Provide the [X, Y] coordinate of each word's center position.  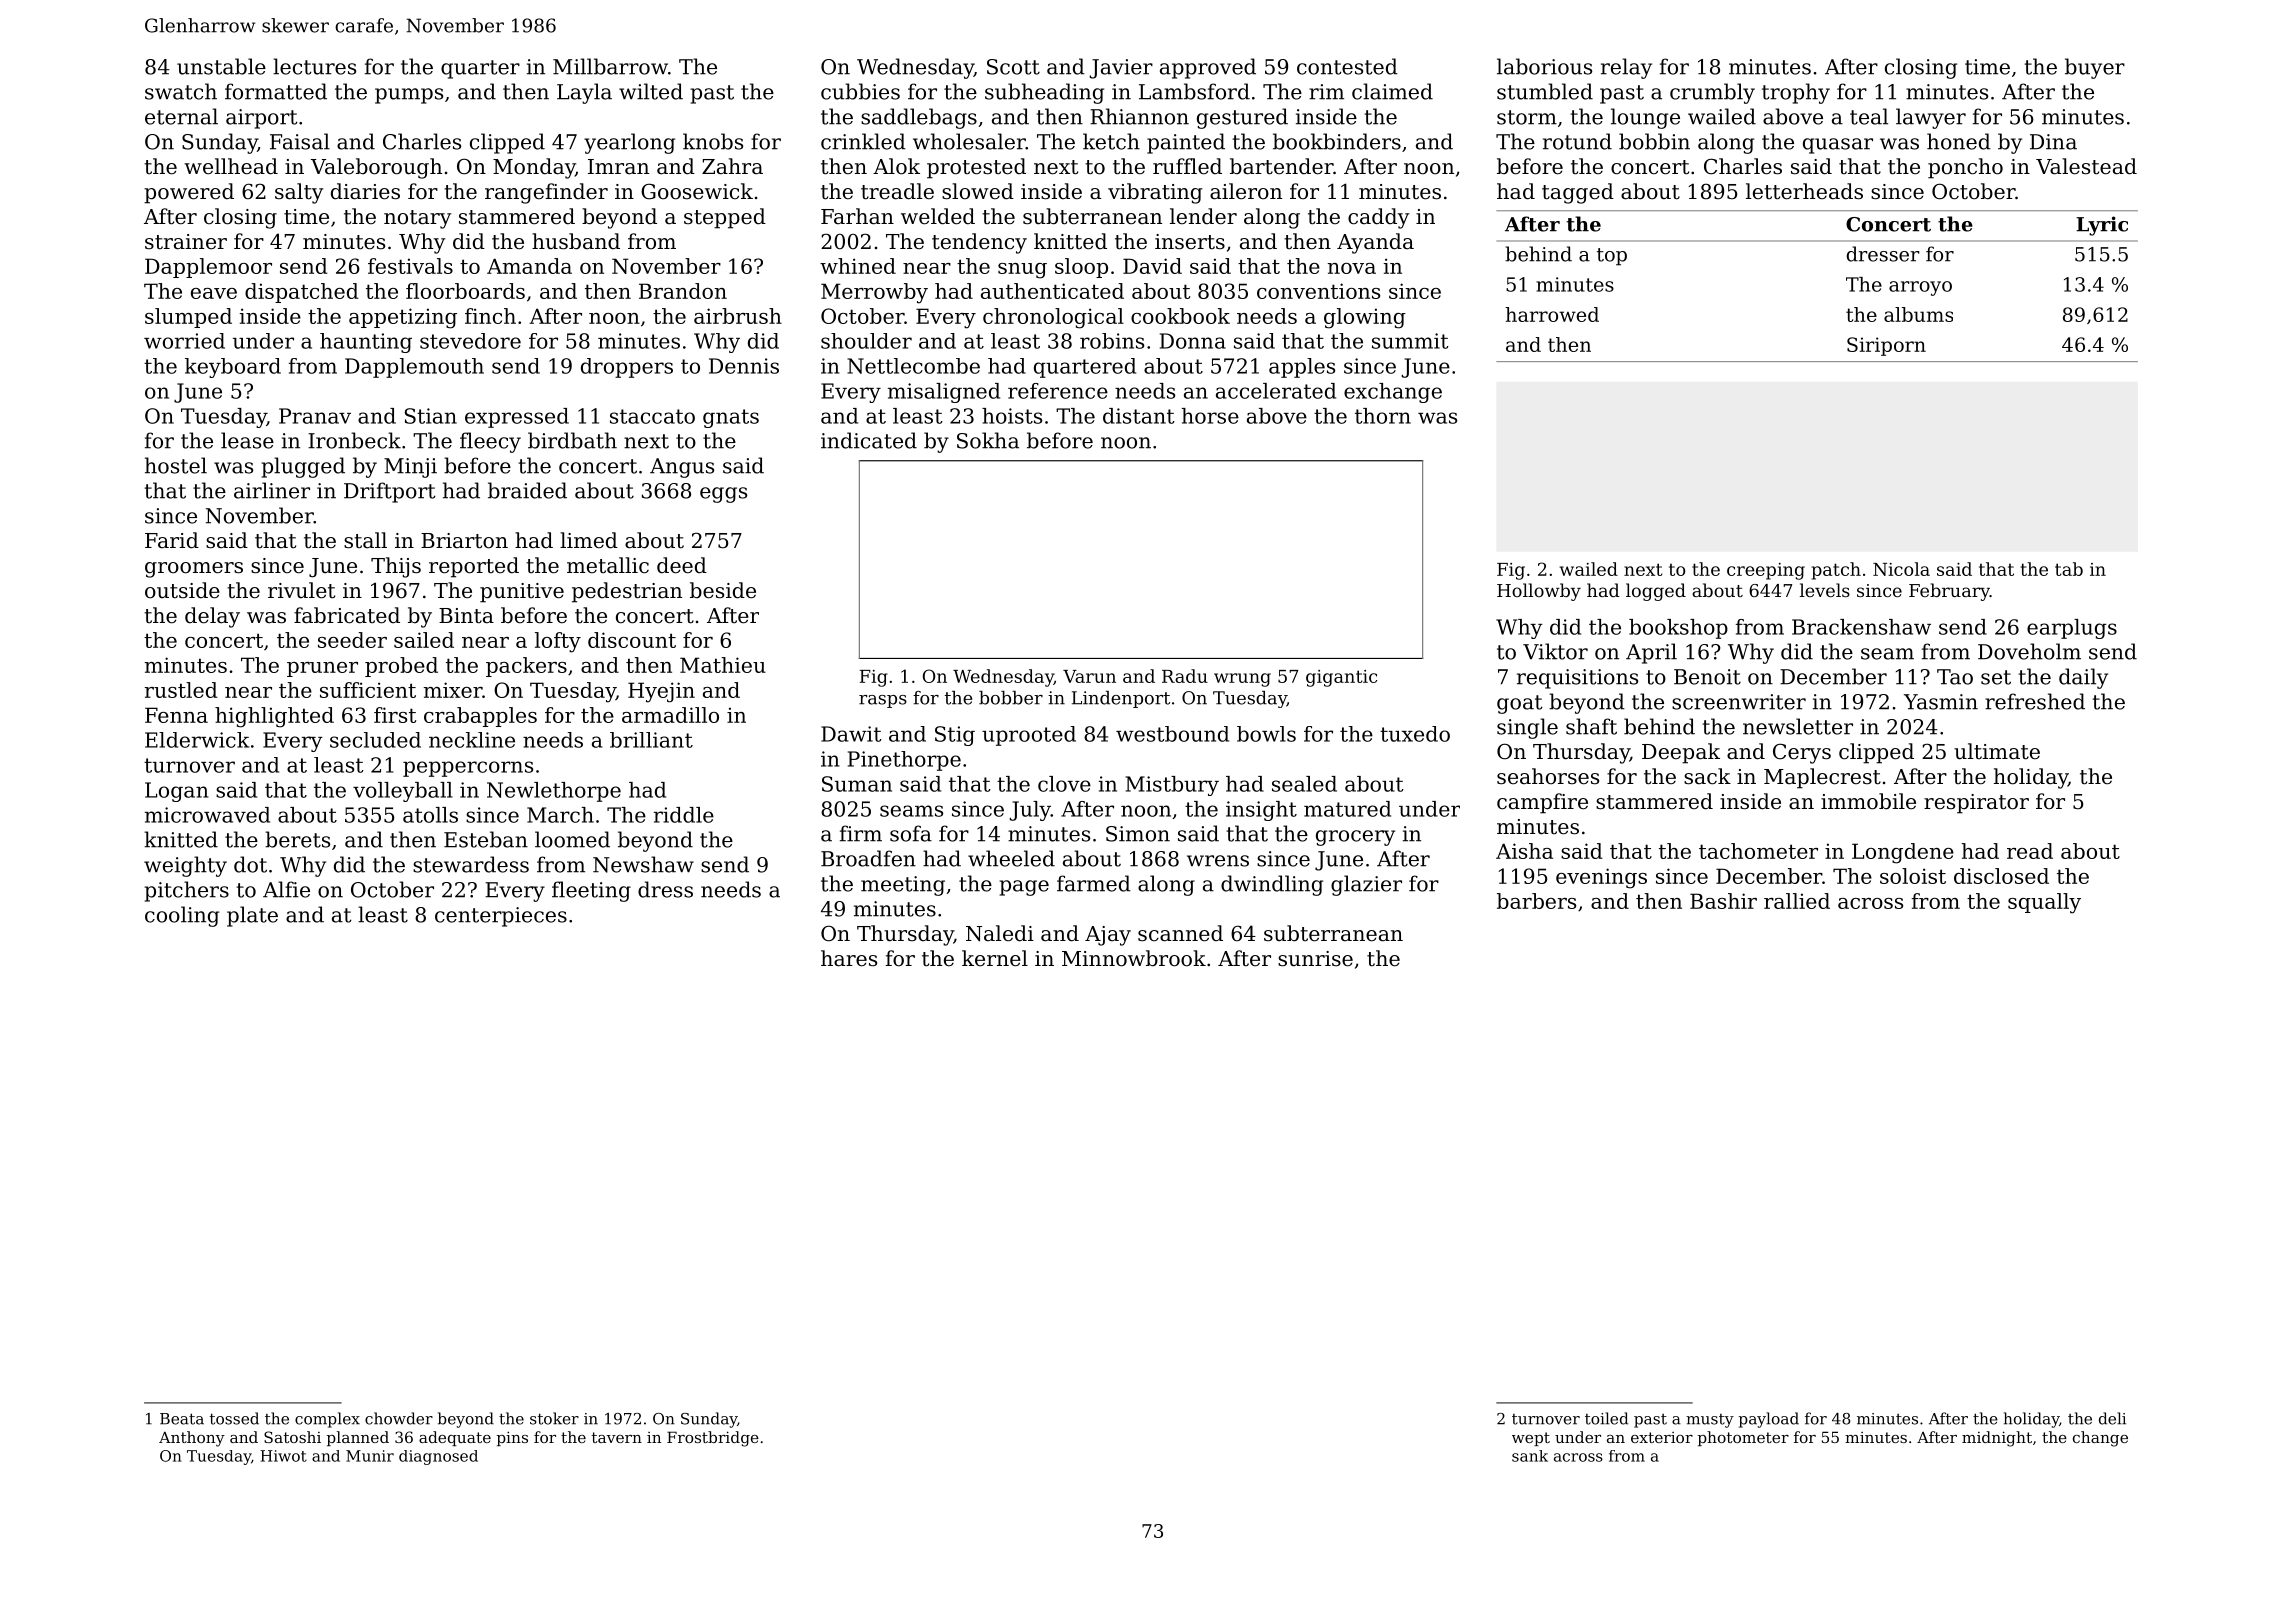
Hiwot [283, 1456]
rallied [1797, 901]
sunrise [1315, 959]
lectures [314, 66]
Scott [1013, 67]
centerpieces [501, 917]
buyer [2095, 68]
